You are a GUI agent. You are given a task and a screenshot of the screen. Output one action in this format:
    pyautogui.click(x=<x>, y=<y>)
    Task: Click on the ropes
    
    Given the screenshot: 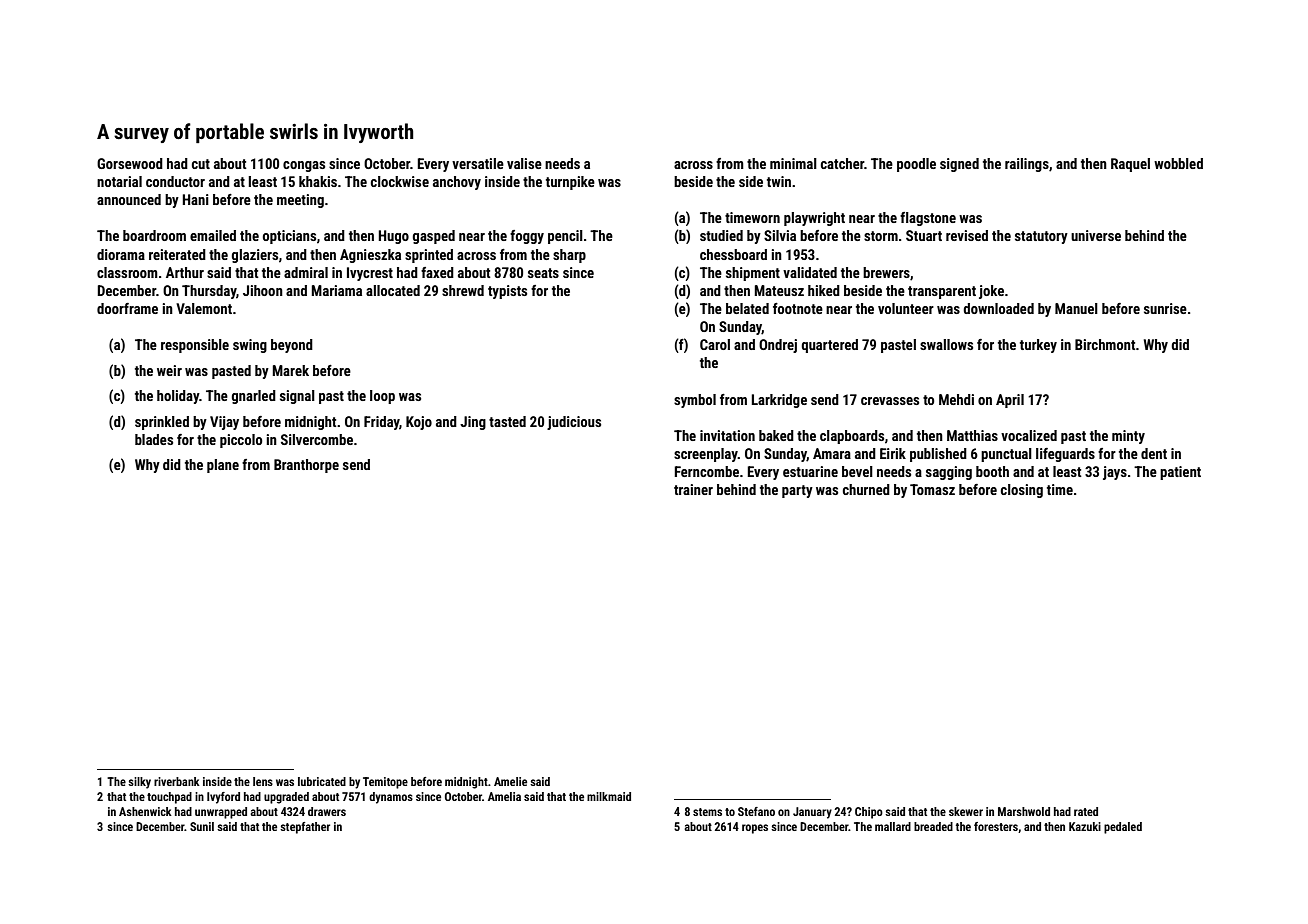 What is the action you would take?
    pyautogui.click(x=755, y=829)
